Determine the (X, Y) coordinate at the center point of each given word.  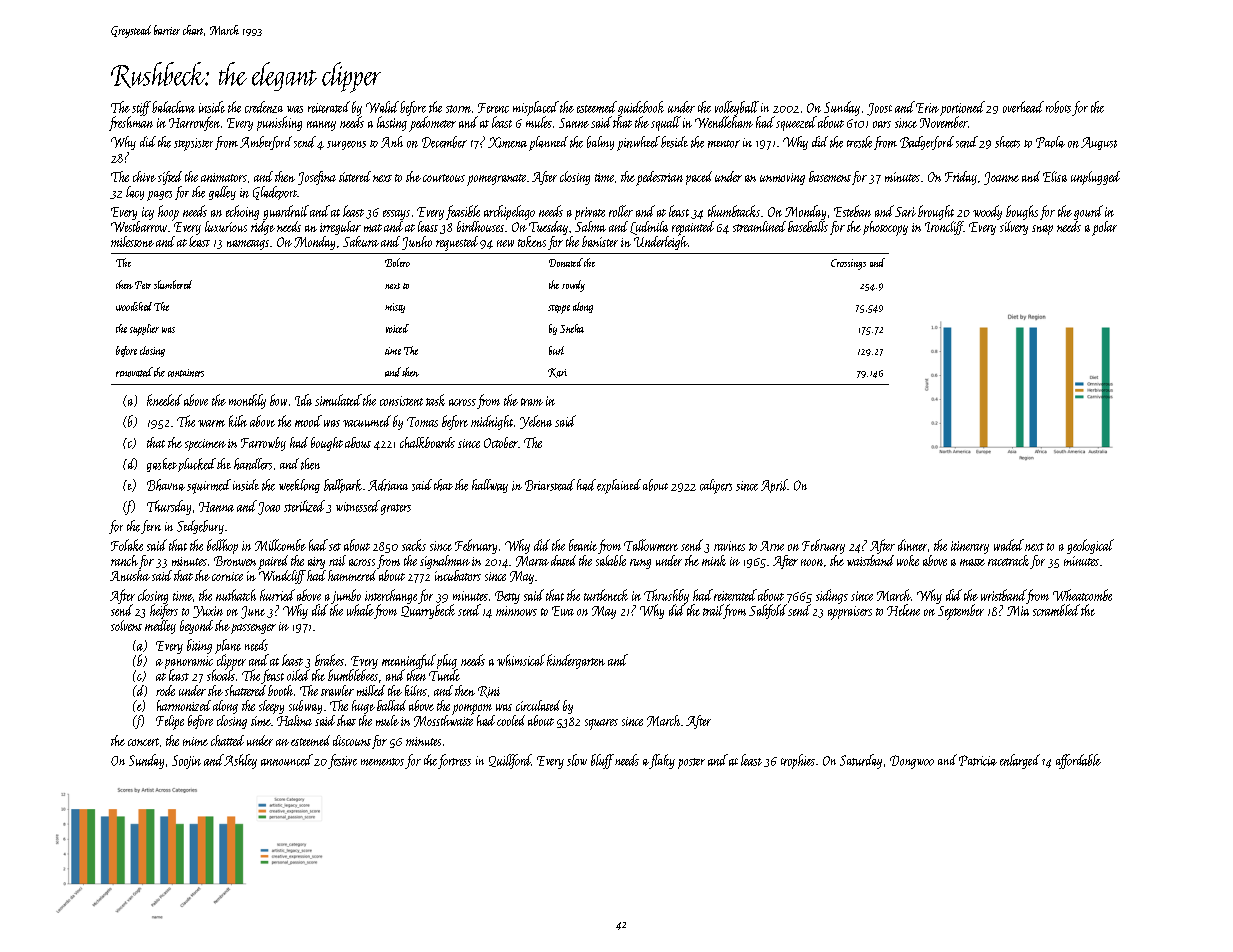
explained (619, 486)
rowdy (573, 286)
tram (532, 402)
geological (1090, 546)
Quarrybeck (428, 611)
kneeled (164, 400)
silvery (1014, 228)
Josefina (317, 178)
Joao (269, 508)
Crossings (848, 264)
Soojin (186, 762)
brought (936, 212)
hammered (352, 575)
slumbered (173, 284)
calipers (716, 486)
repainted (693, 228)
